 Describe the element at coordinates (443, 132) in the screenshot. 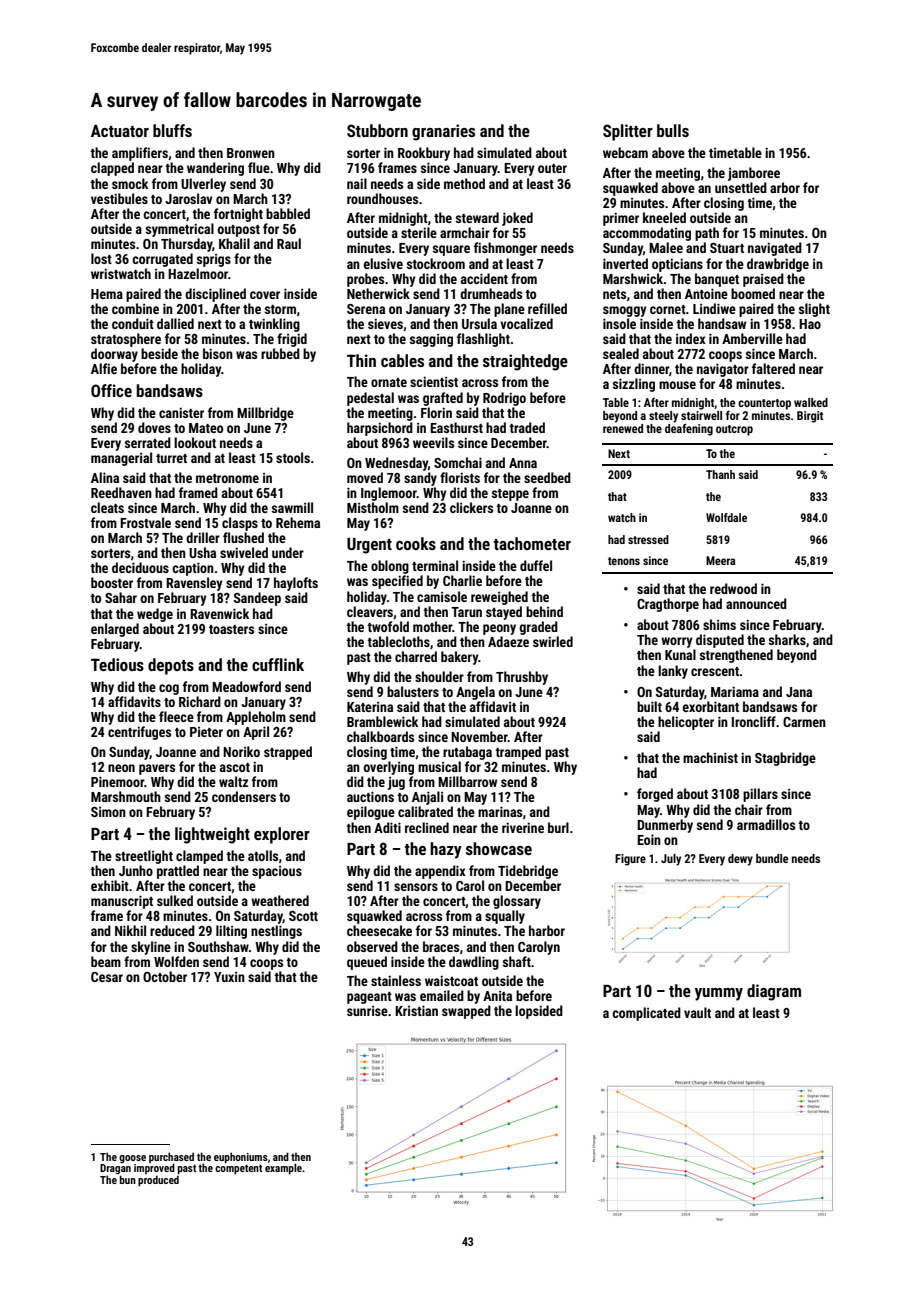

I see `granaries` at that location.
